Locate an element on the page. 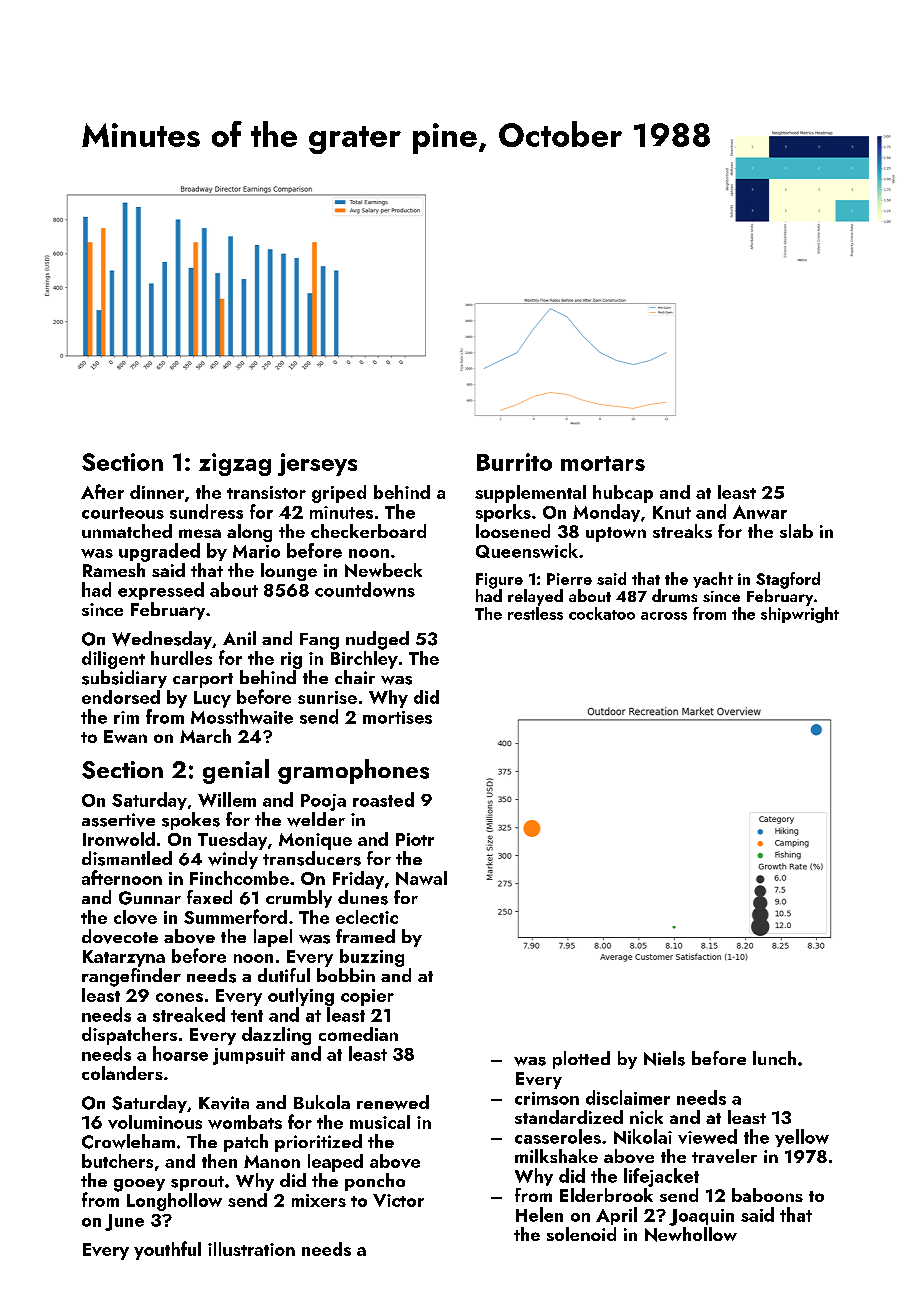  dinner is located at coordinates (157, 492).
